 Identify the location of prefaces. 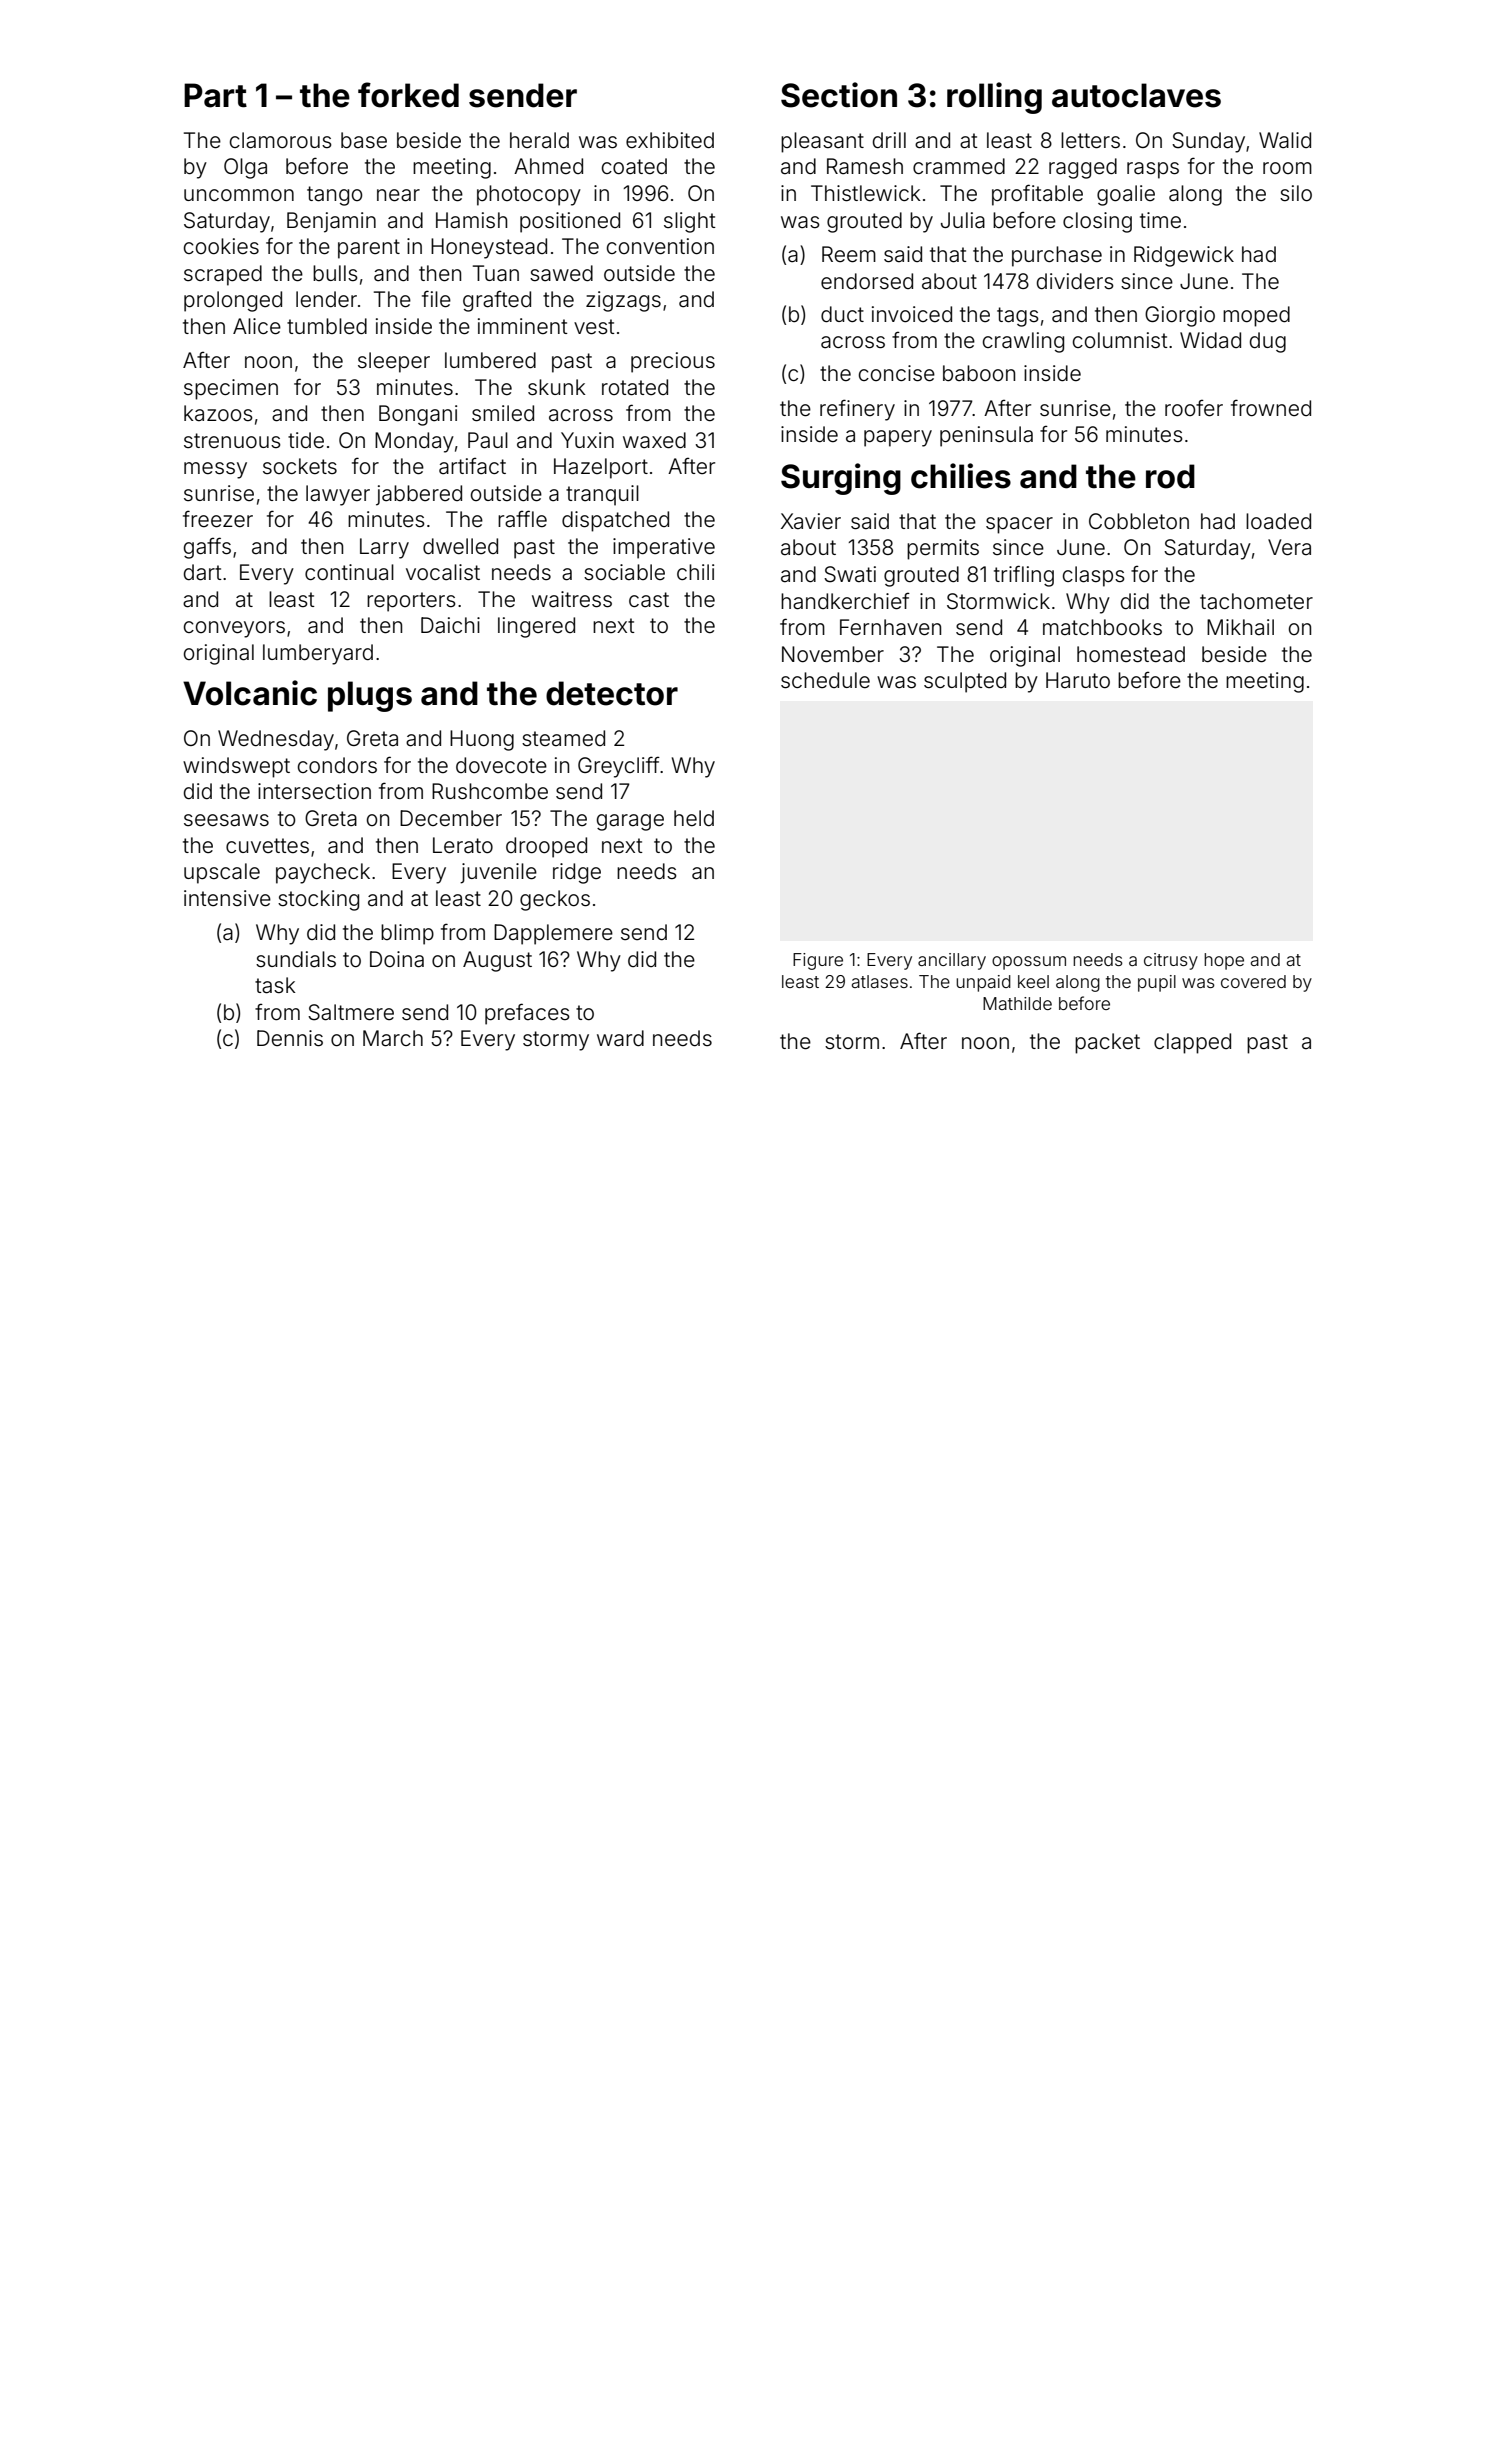
(527, 1014).
